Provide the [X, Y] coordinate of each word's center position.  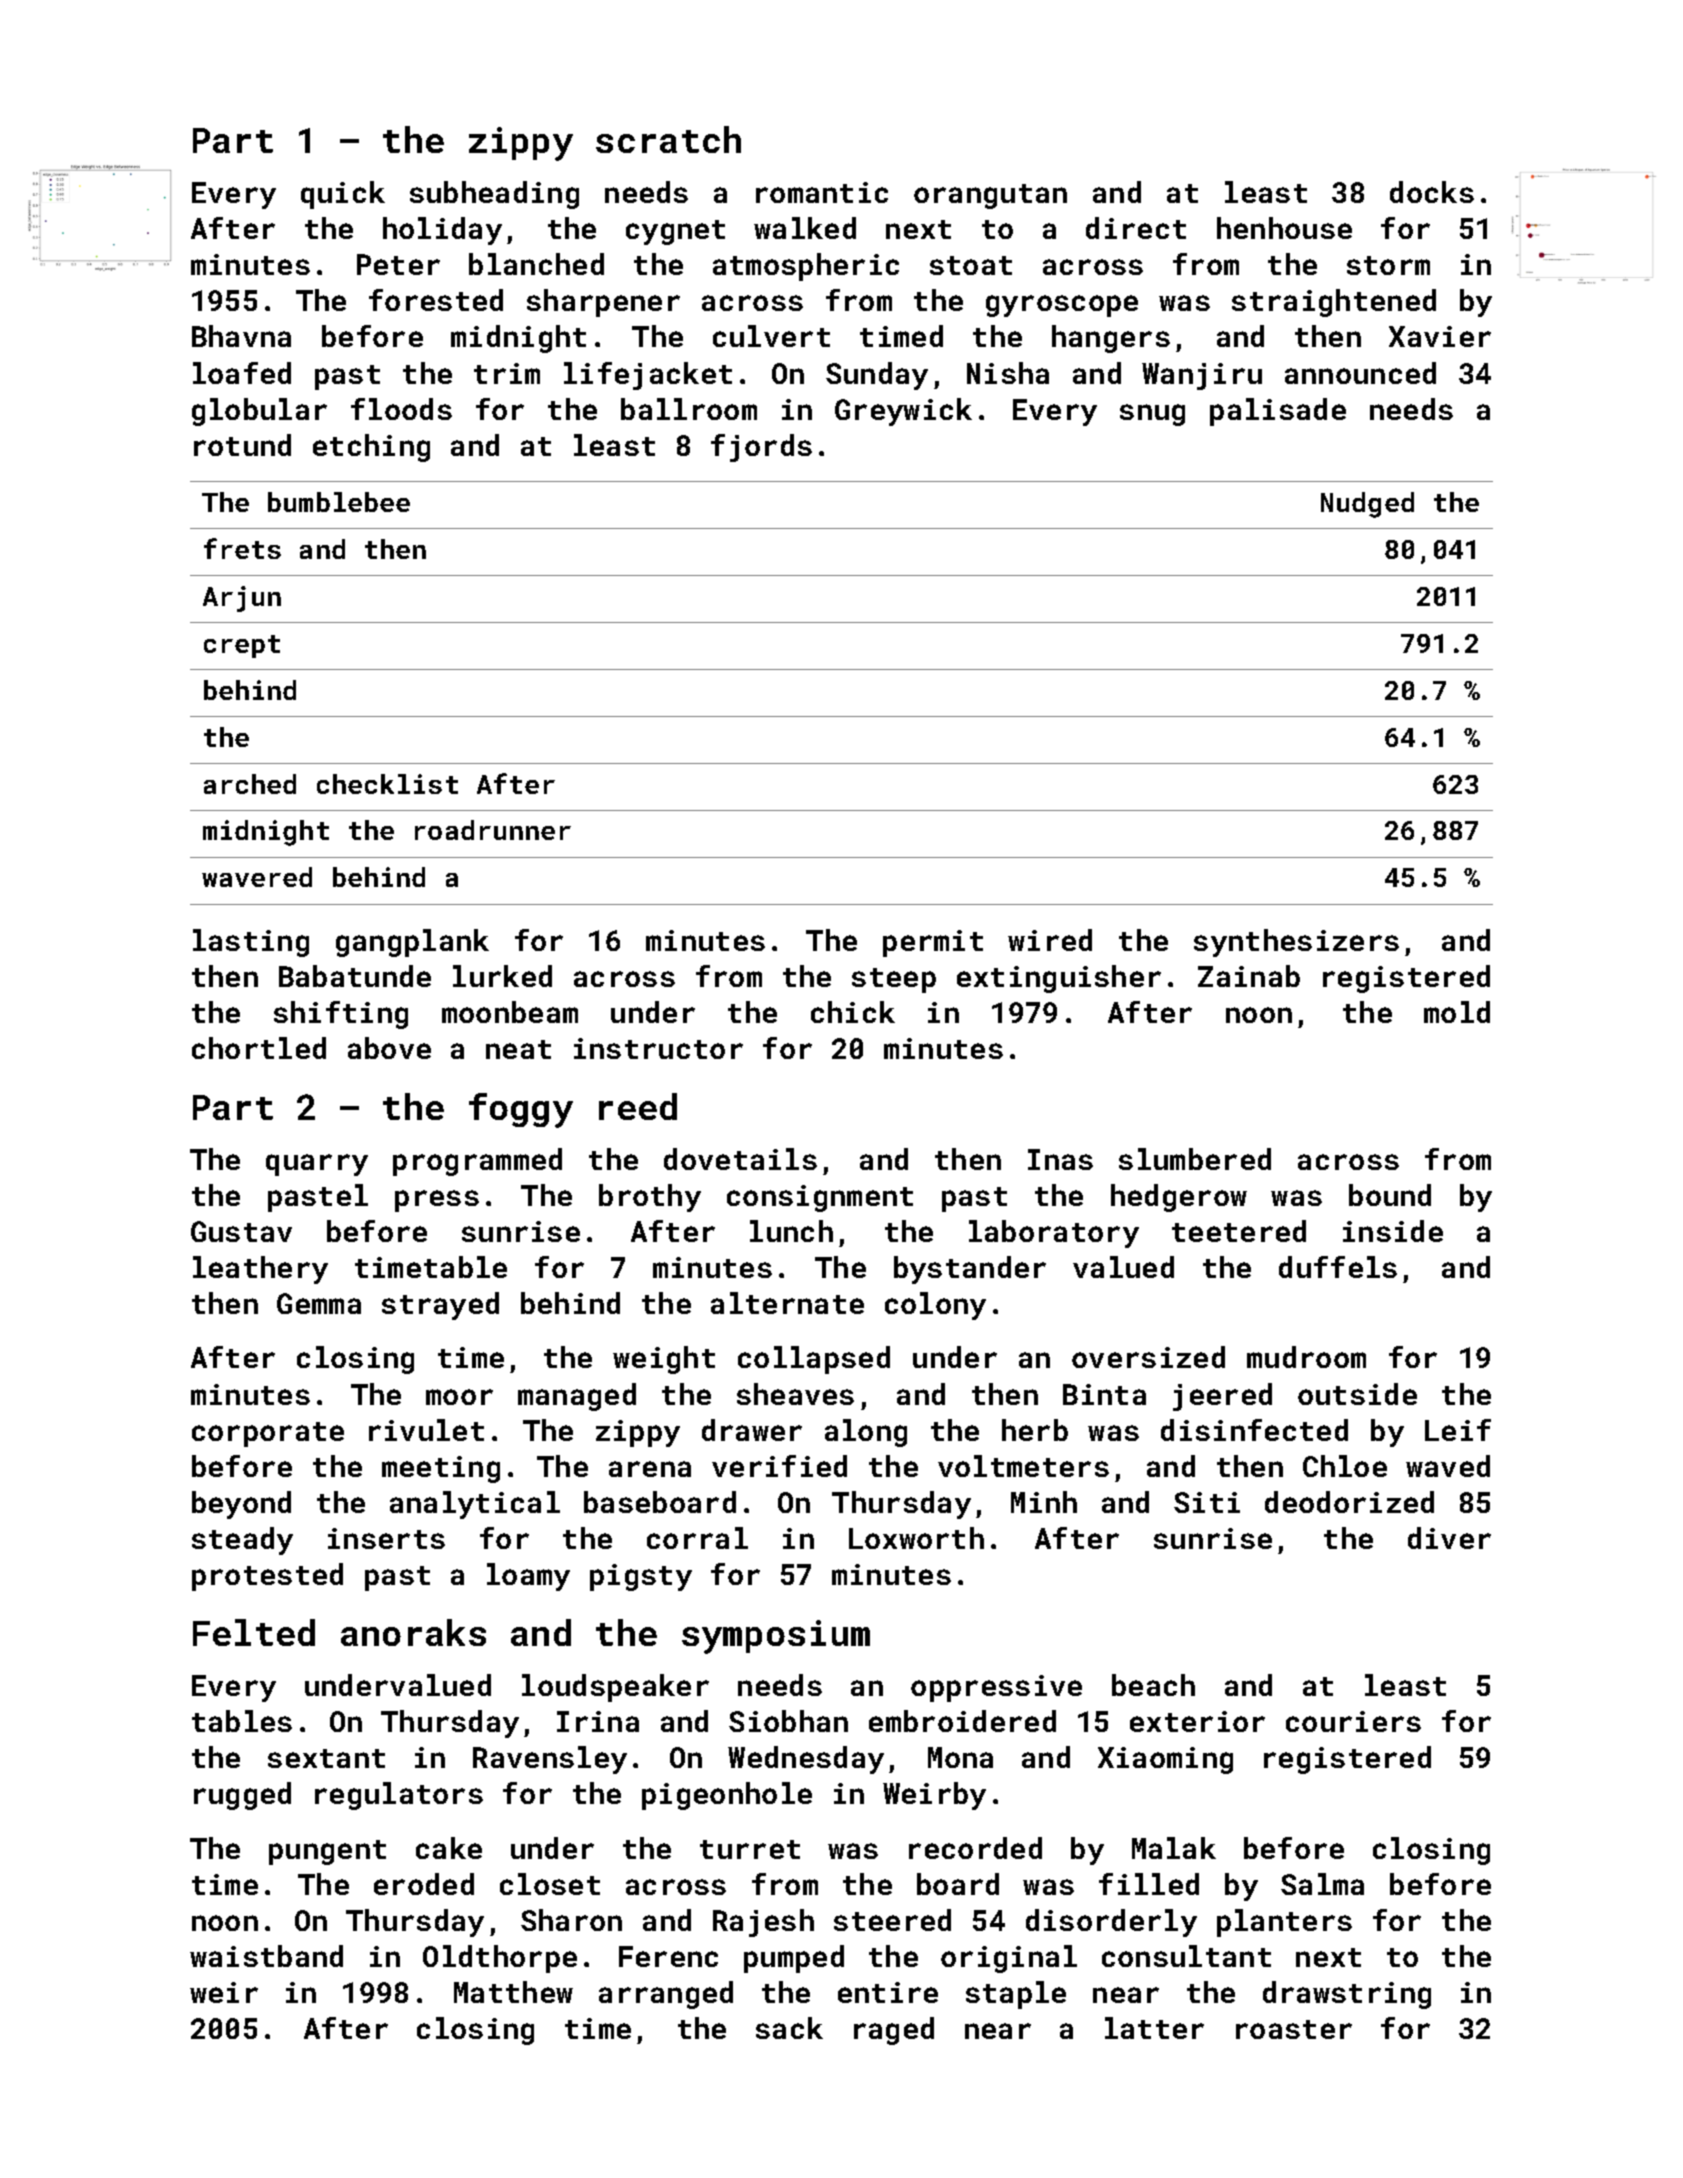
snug [1152, 415]
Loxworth [916, 1538]
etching [371, 448]
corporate [268, 1434]
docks [1432, 192]
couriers [1353, 1721]
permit [933, 943]
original [1009, 1959]
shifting [341, 1015]
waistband [266, 1956]
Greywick [903, 412]
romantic [822, 192]
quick [343, 195]
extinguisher [1059, 979]
